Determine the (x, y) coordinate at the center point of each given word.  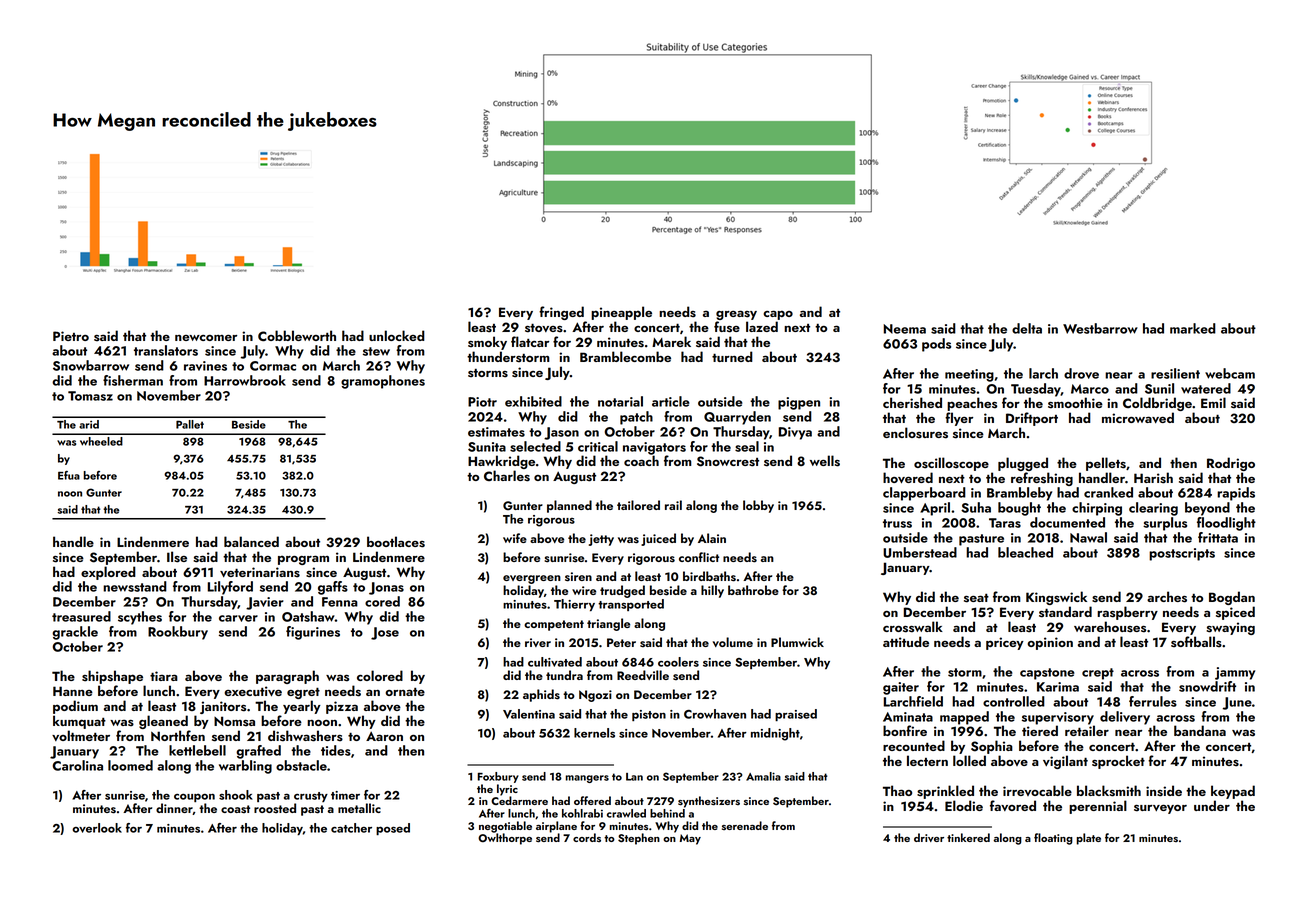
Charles (507, 476)
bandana (1200, 730)
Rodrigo (1231, 464)
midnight (775, 734)
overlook (97, 828)
